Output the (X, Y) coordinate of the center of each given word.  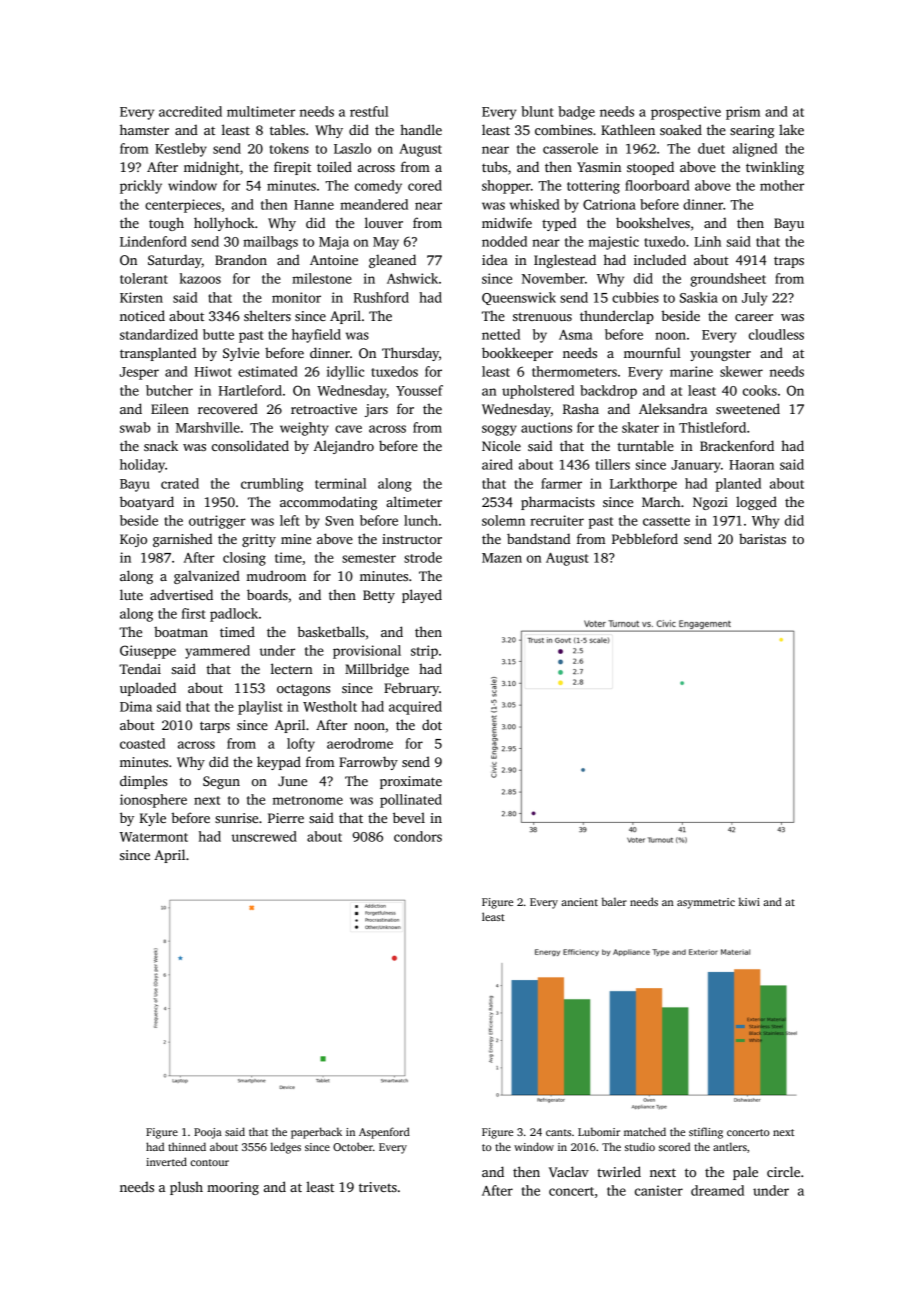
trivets (378, 1187)
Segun (221, 782)
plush (186, 1188)
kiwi (749, 901)
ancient (579, 902)
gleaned (392, 261)
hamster (144, 129)
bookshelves (653, 222)
